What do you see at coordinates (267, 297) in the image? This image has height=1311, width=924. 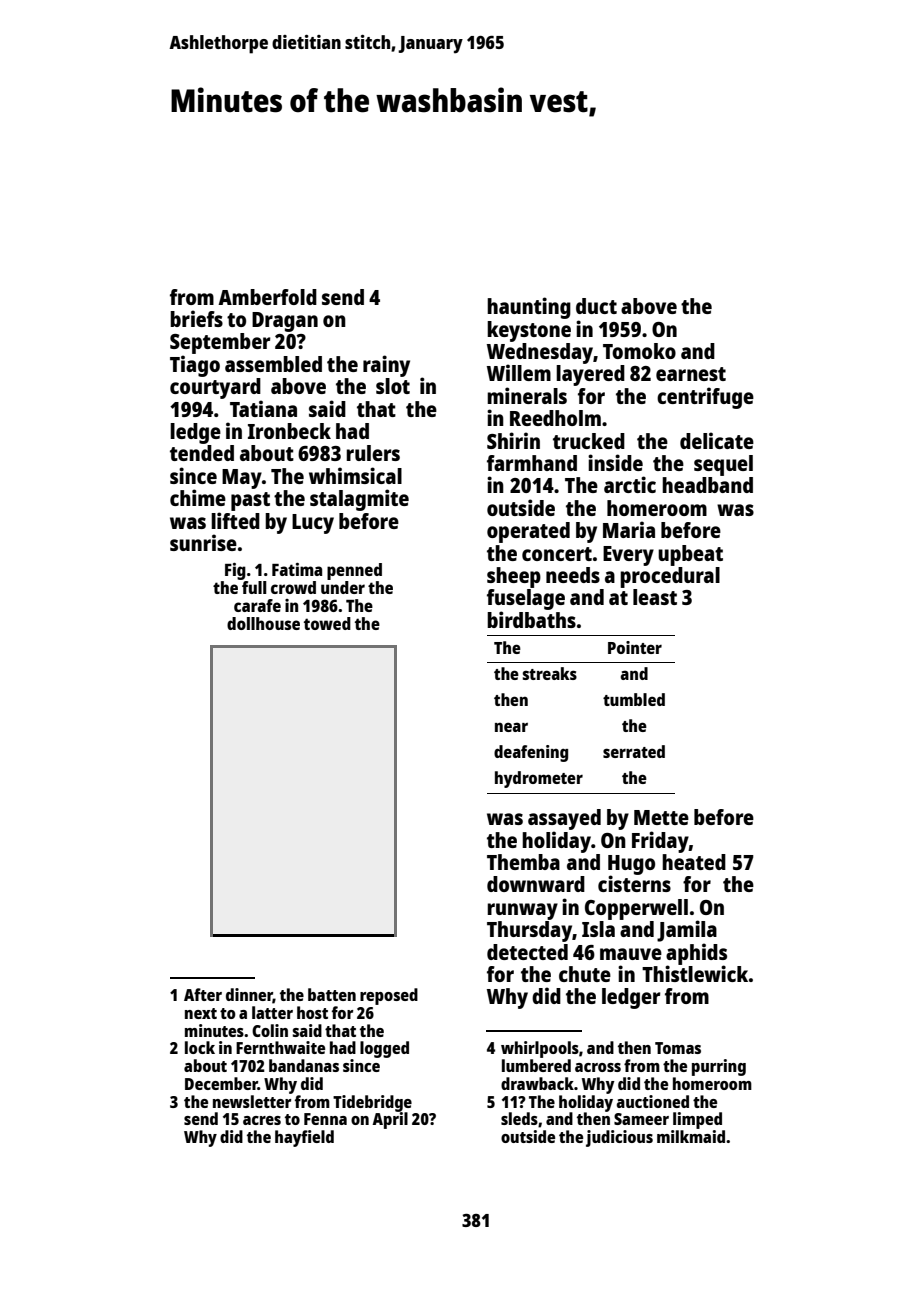 I see `Amberfold` at bounding box center [267, 297].
